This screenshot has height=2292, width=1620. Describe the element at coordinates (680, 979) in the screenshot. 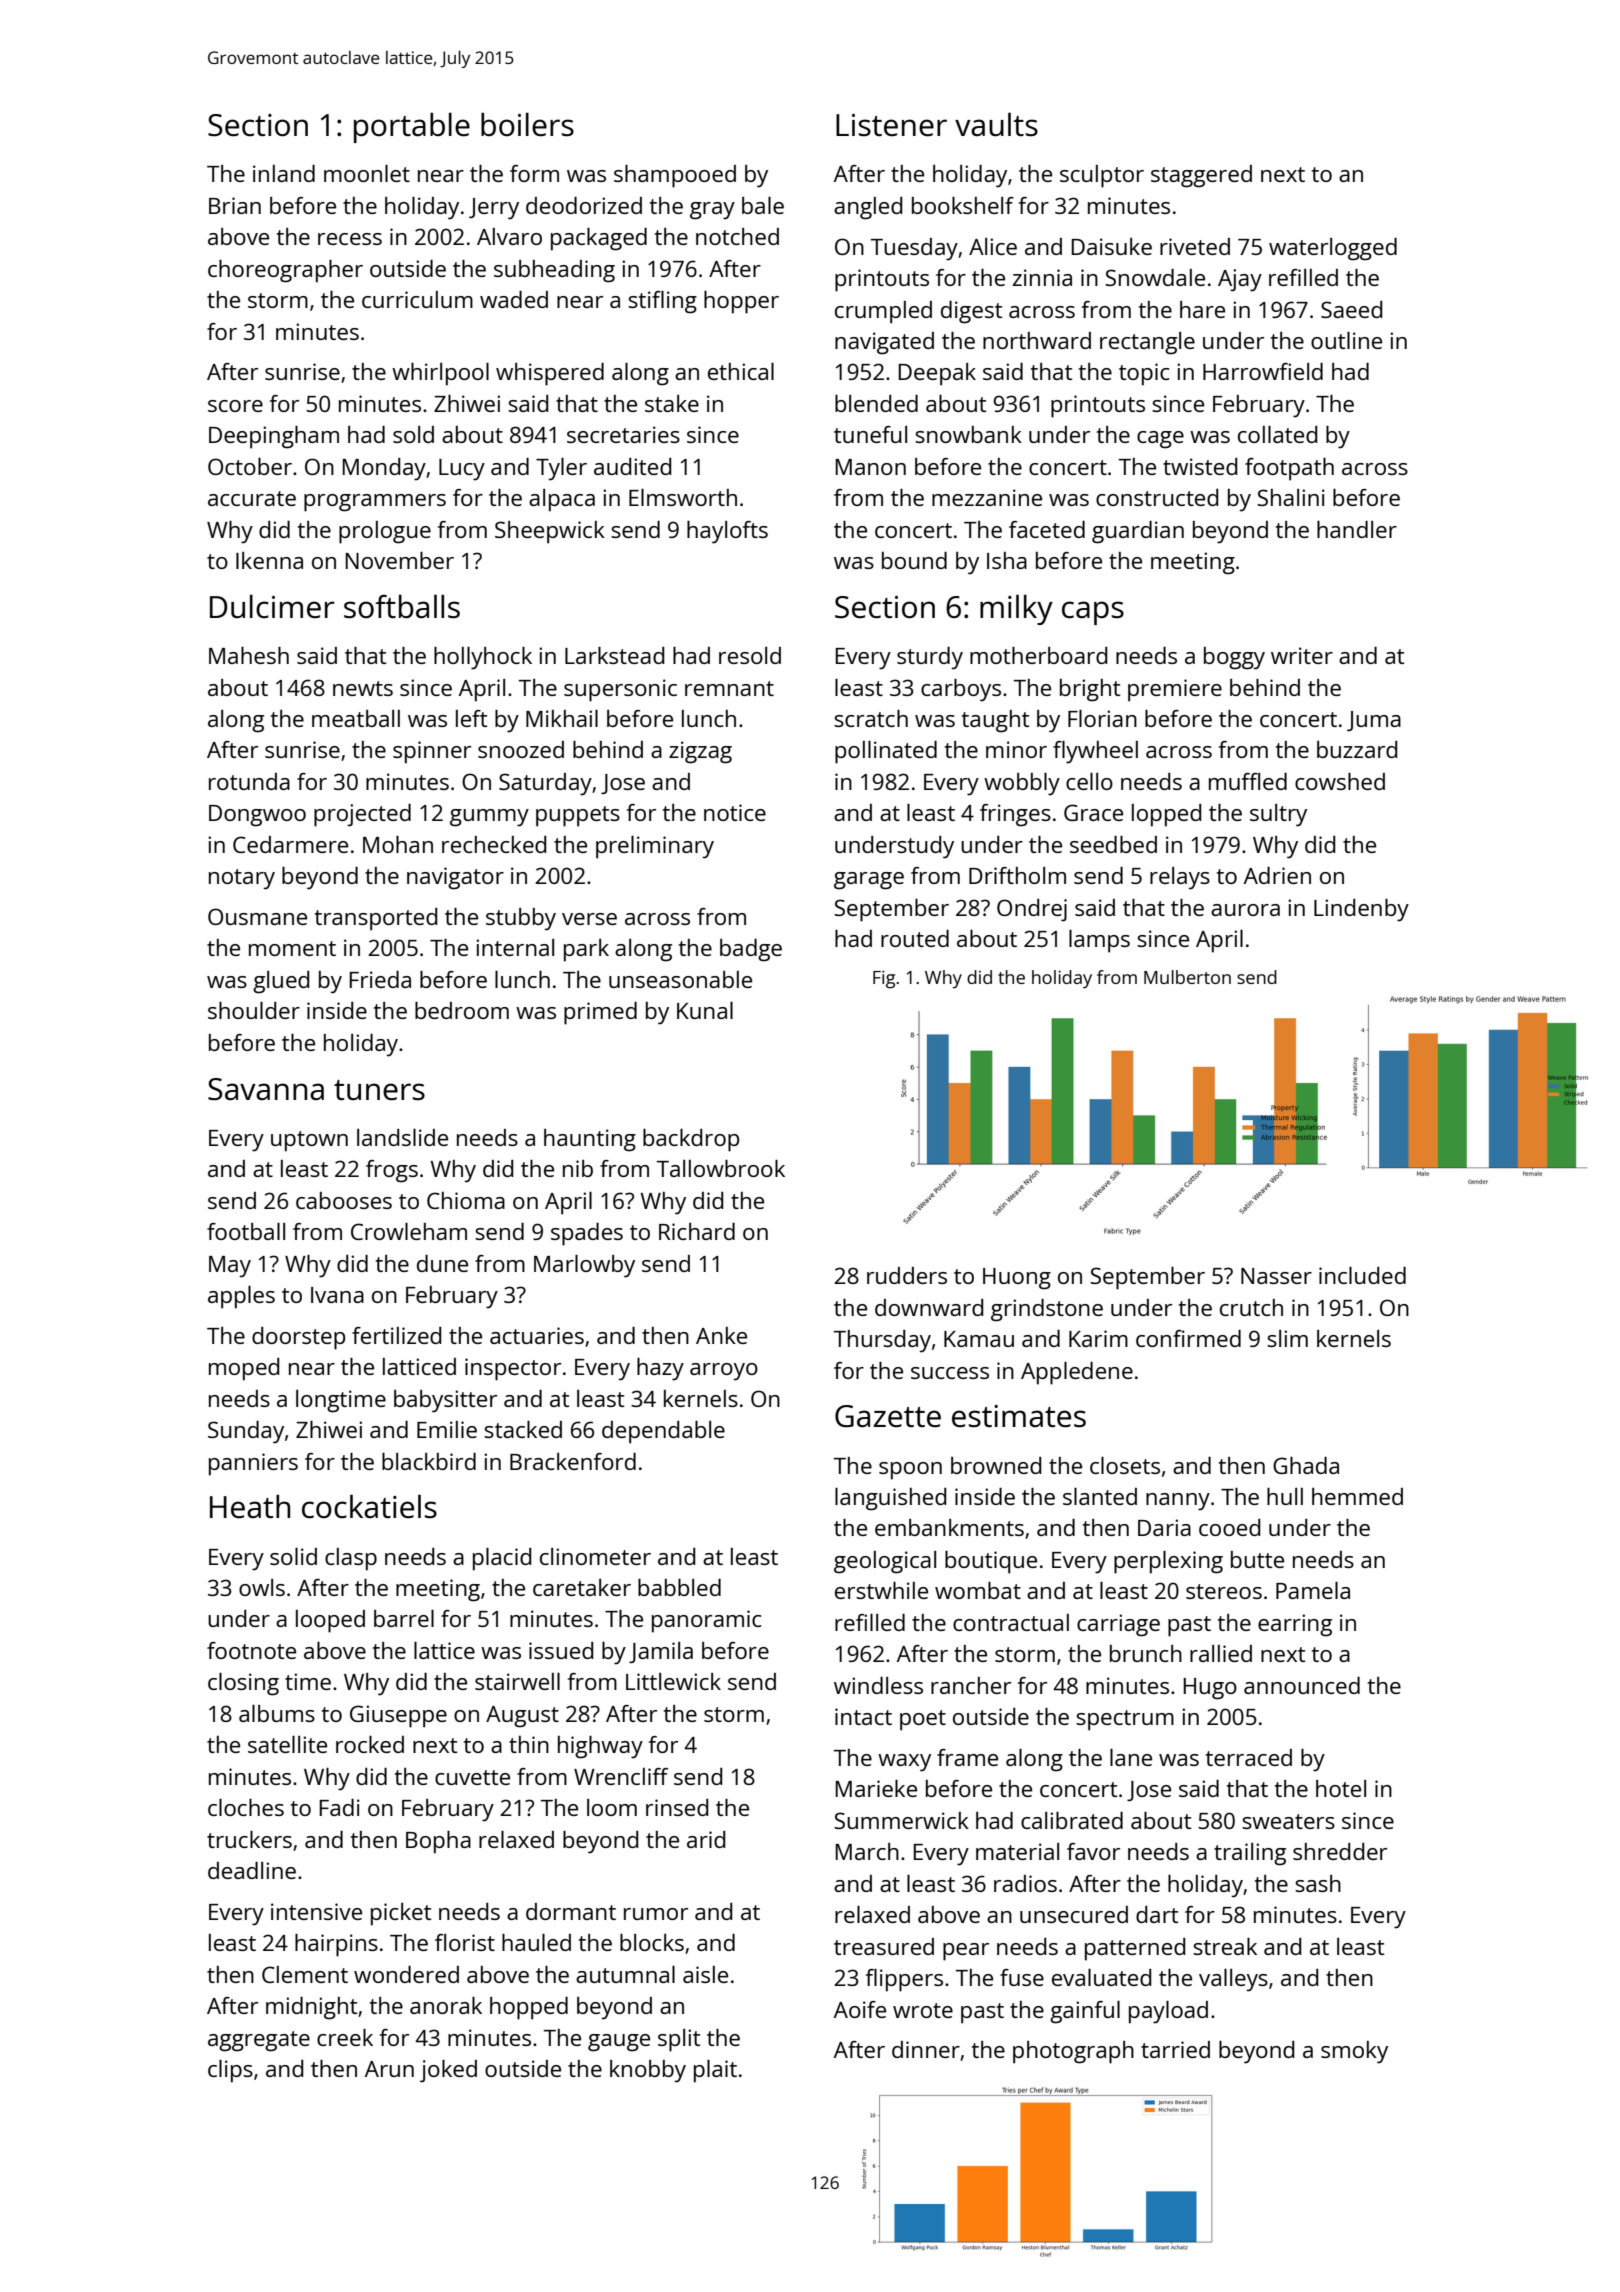

I see `unseasonable` at that location.
